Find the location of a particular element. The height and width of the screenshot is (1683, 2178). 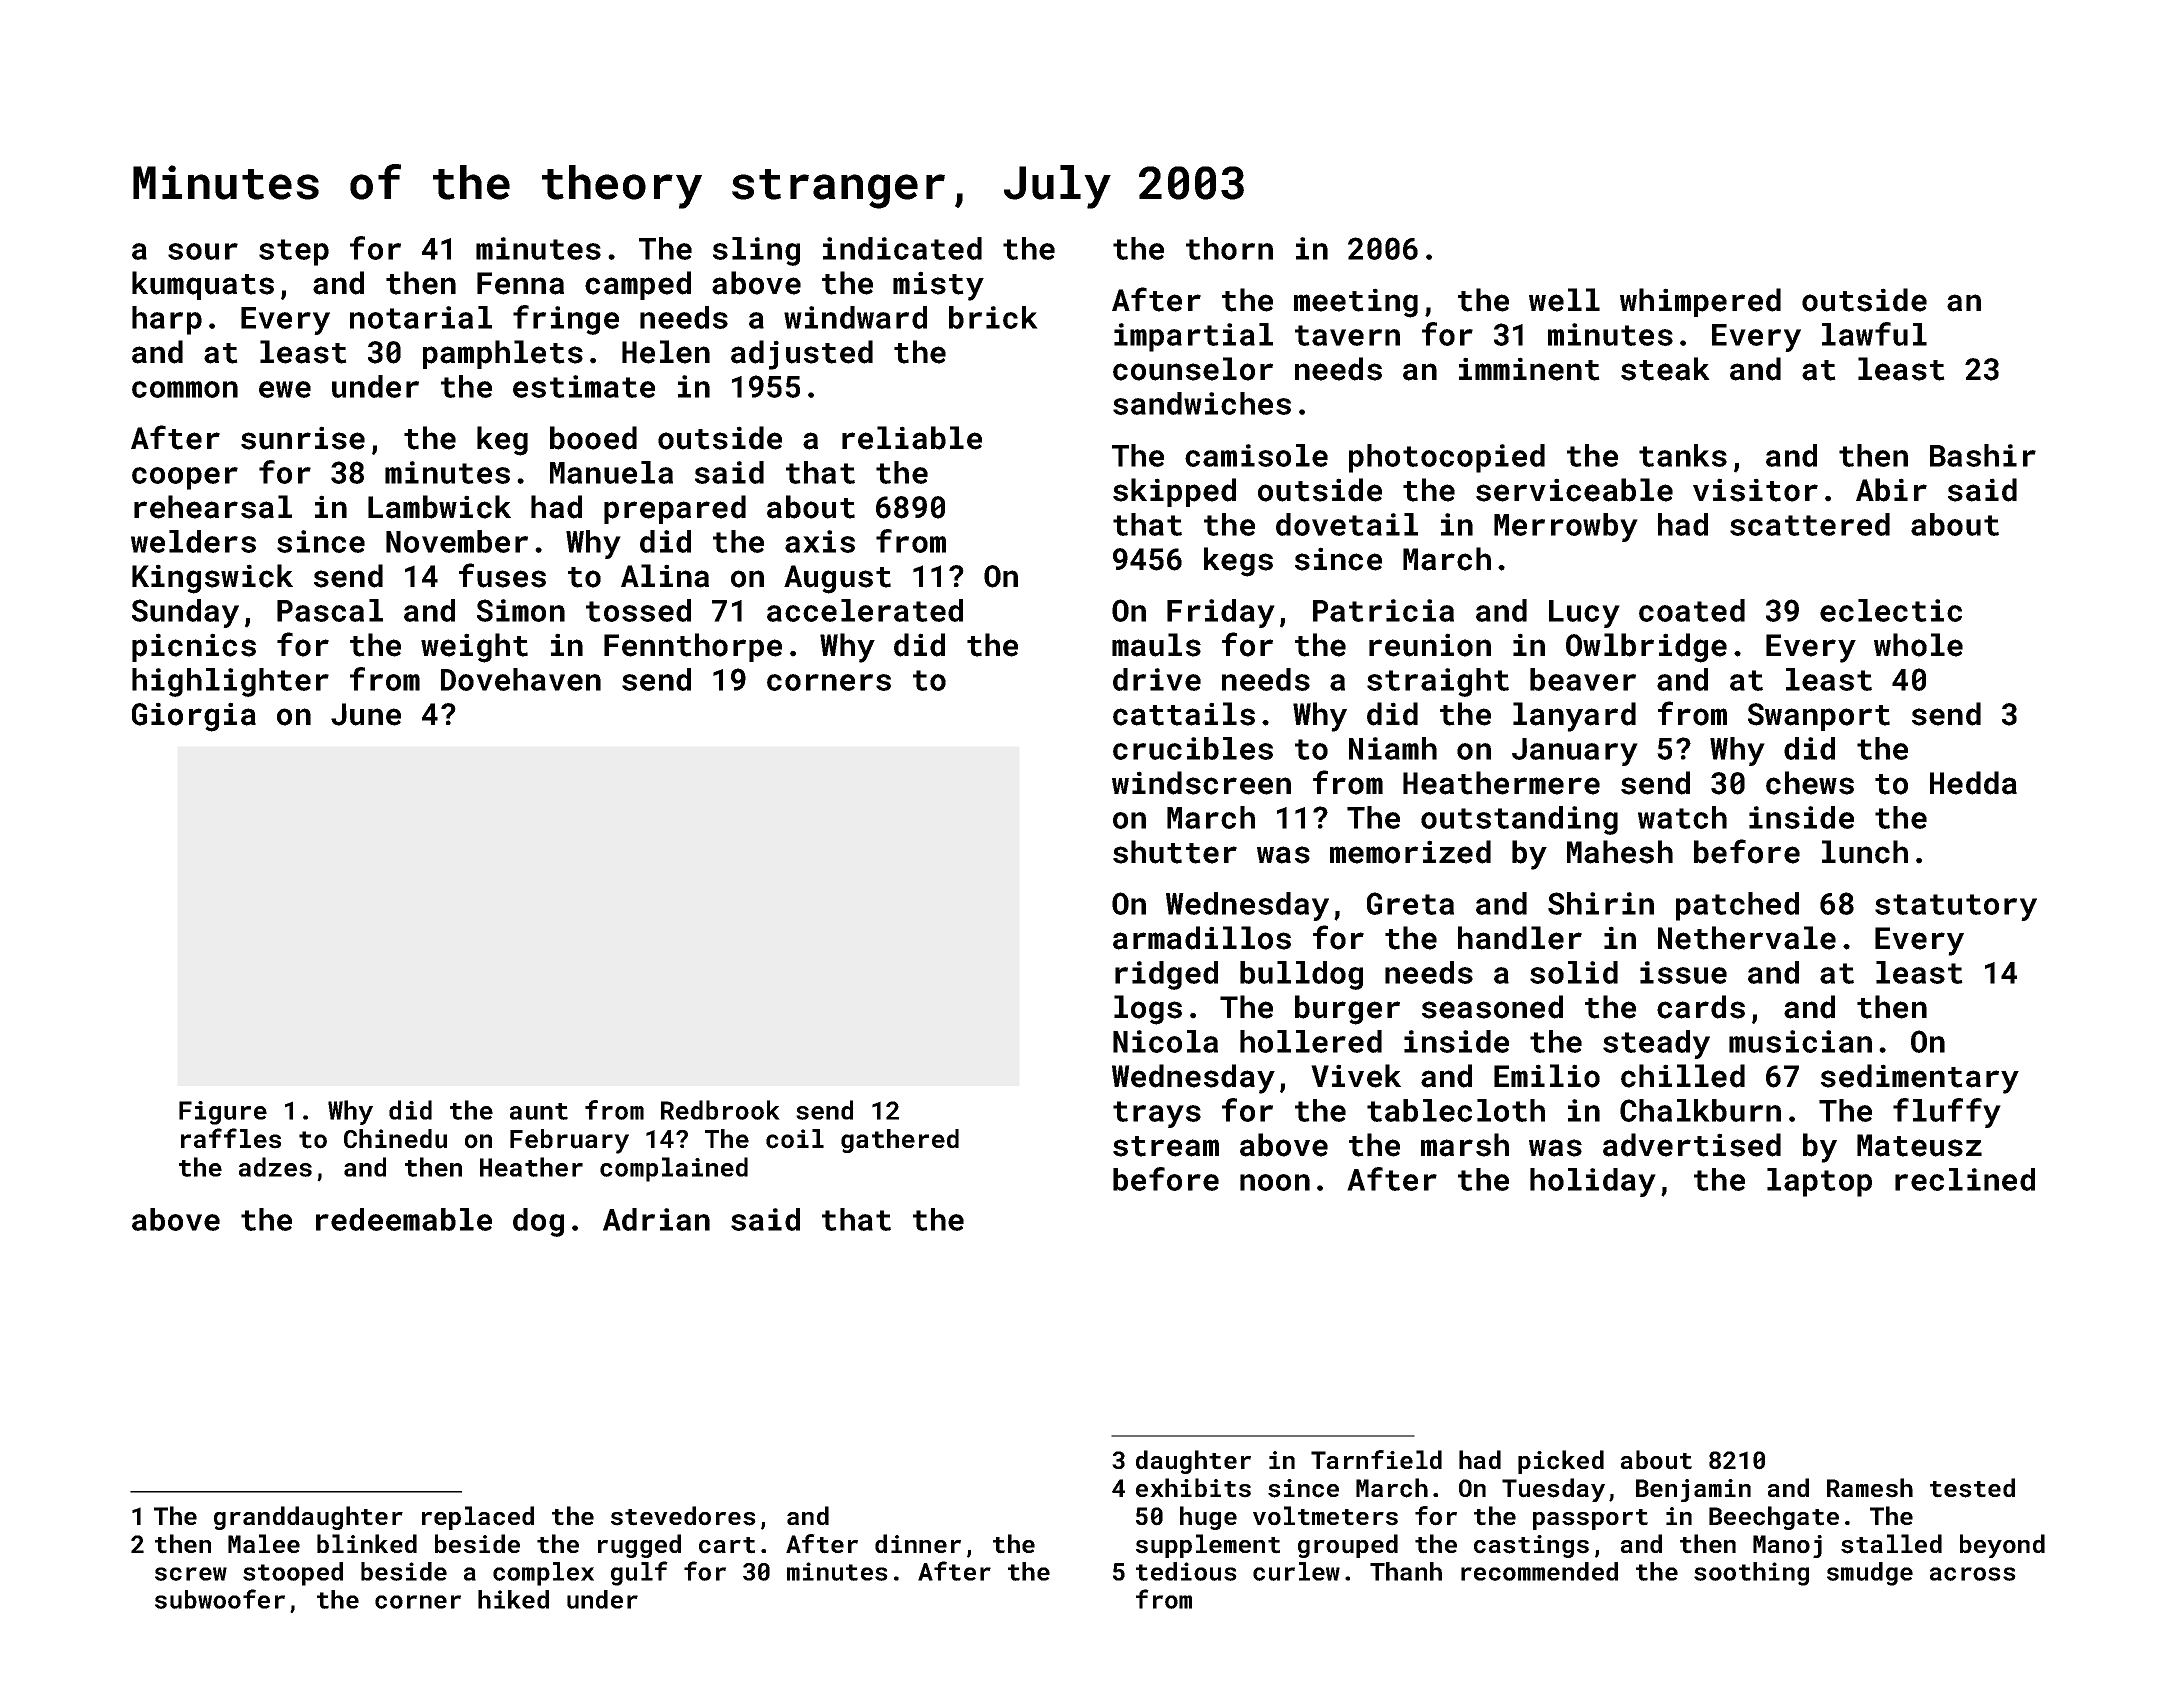

Bashir is located at coordinates (1983, 455).
